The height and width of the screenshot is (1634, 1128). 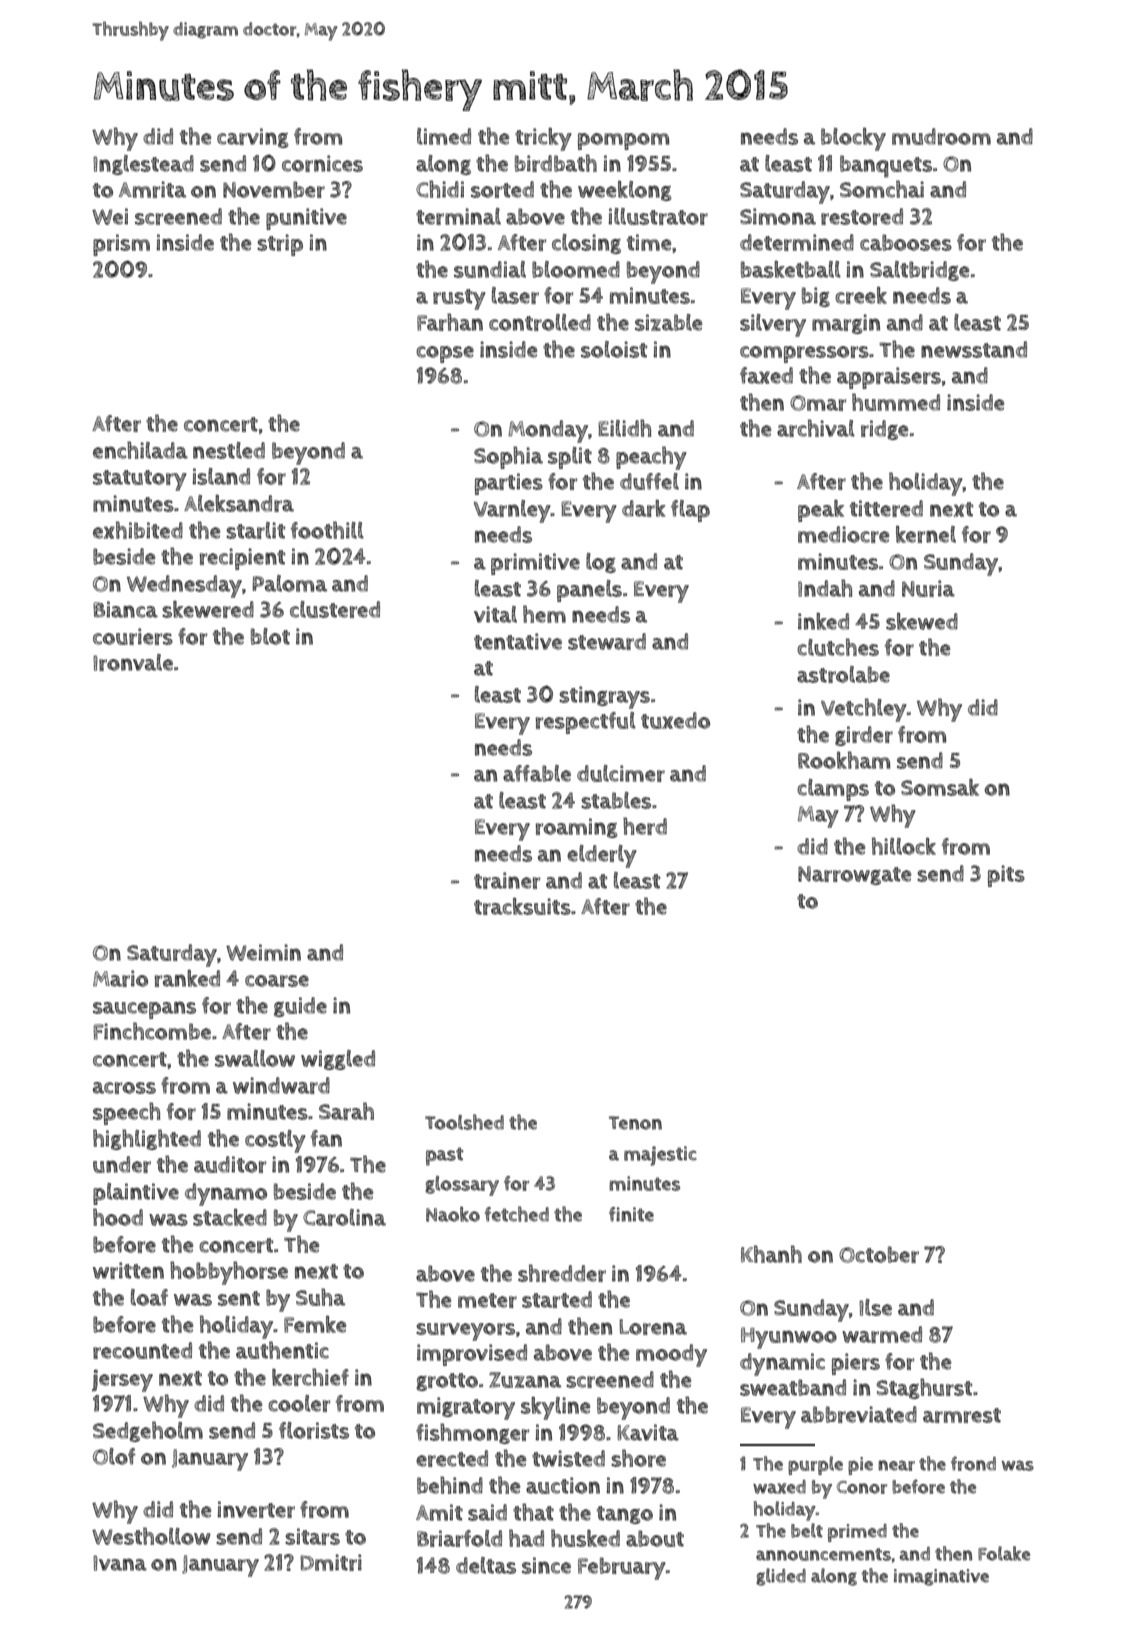 What do you see at coordinates (635, 1123) in the screenshot?
I see `Tenon` at bounding box center [635, 1123].
